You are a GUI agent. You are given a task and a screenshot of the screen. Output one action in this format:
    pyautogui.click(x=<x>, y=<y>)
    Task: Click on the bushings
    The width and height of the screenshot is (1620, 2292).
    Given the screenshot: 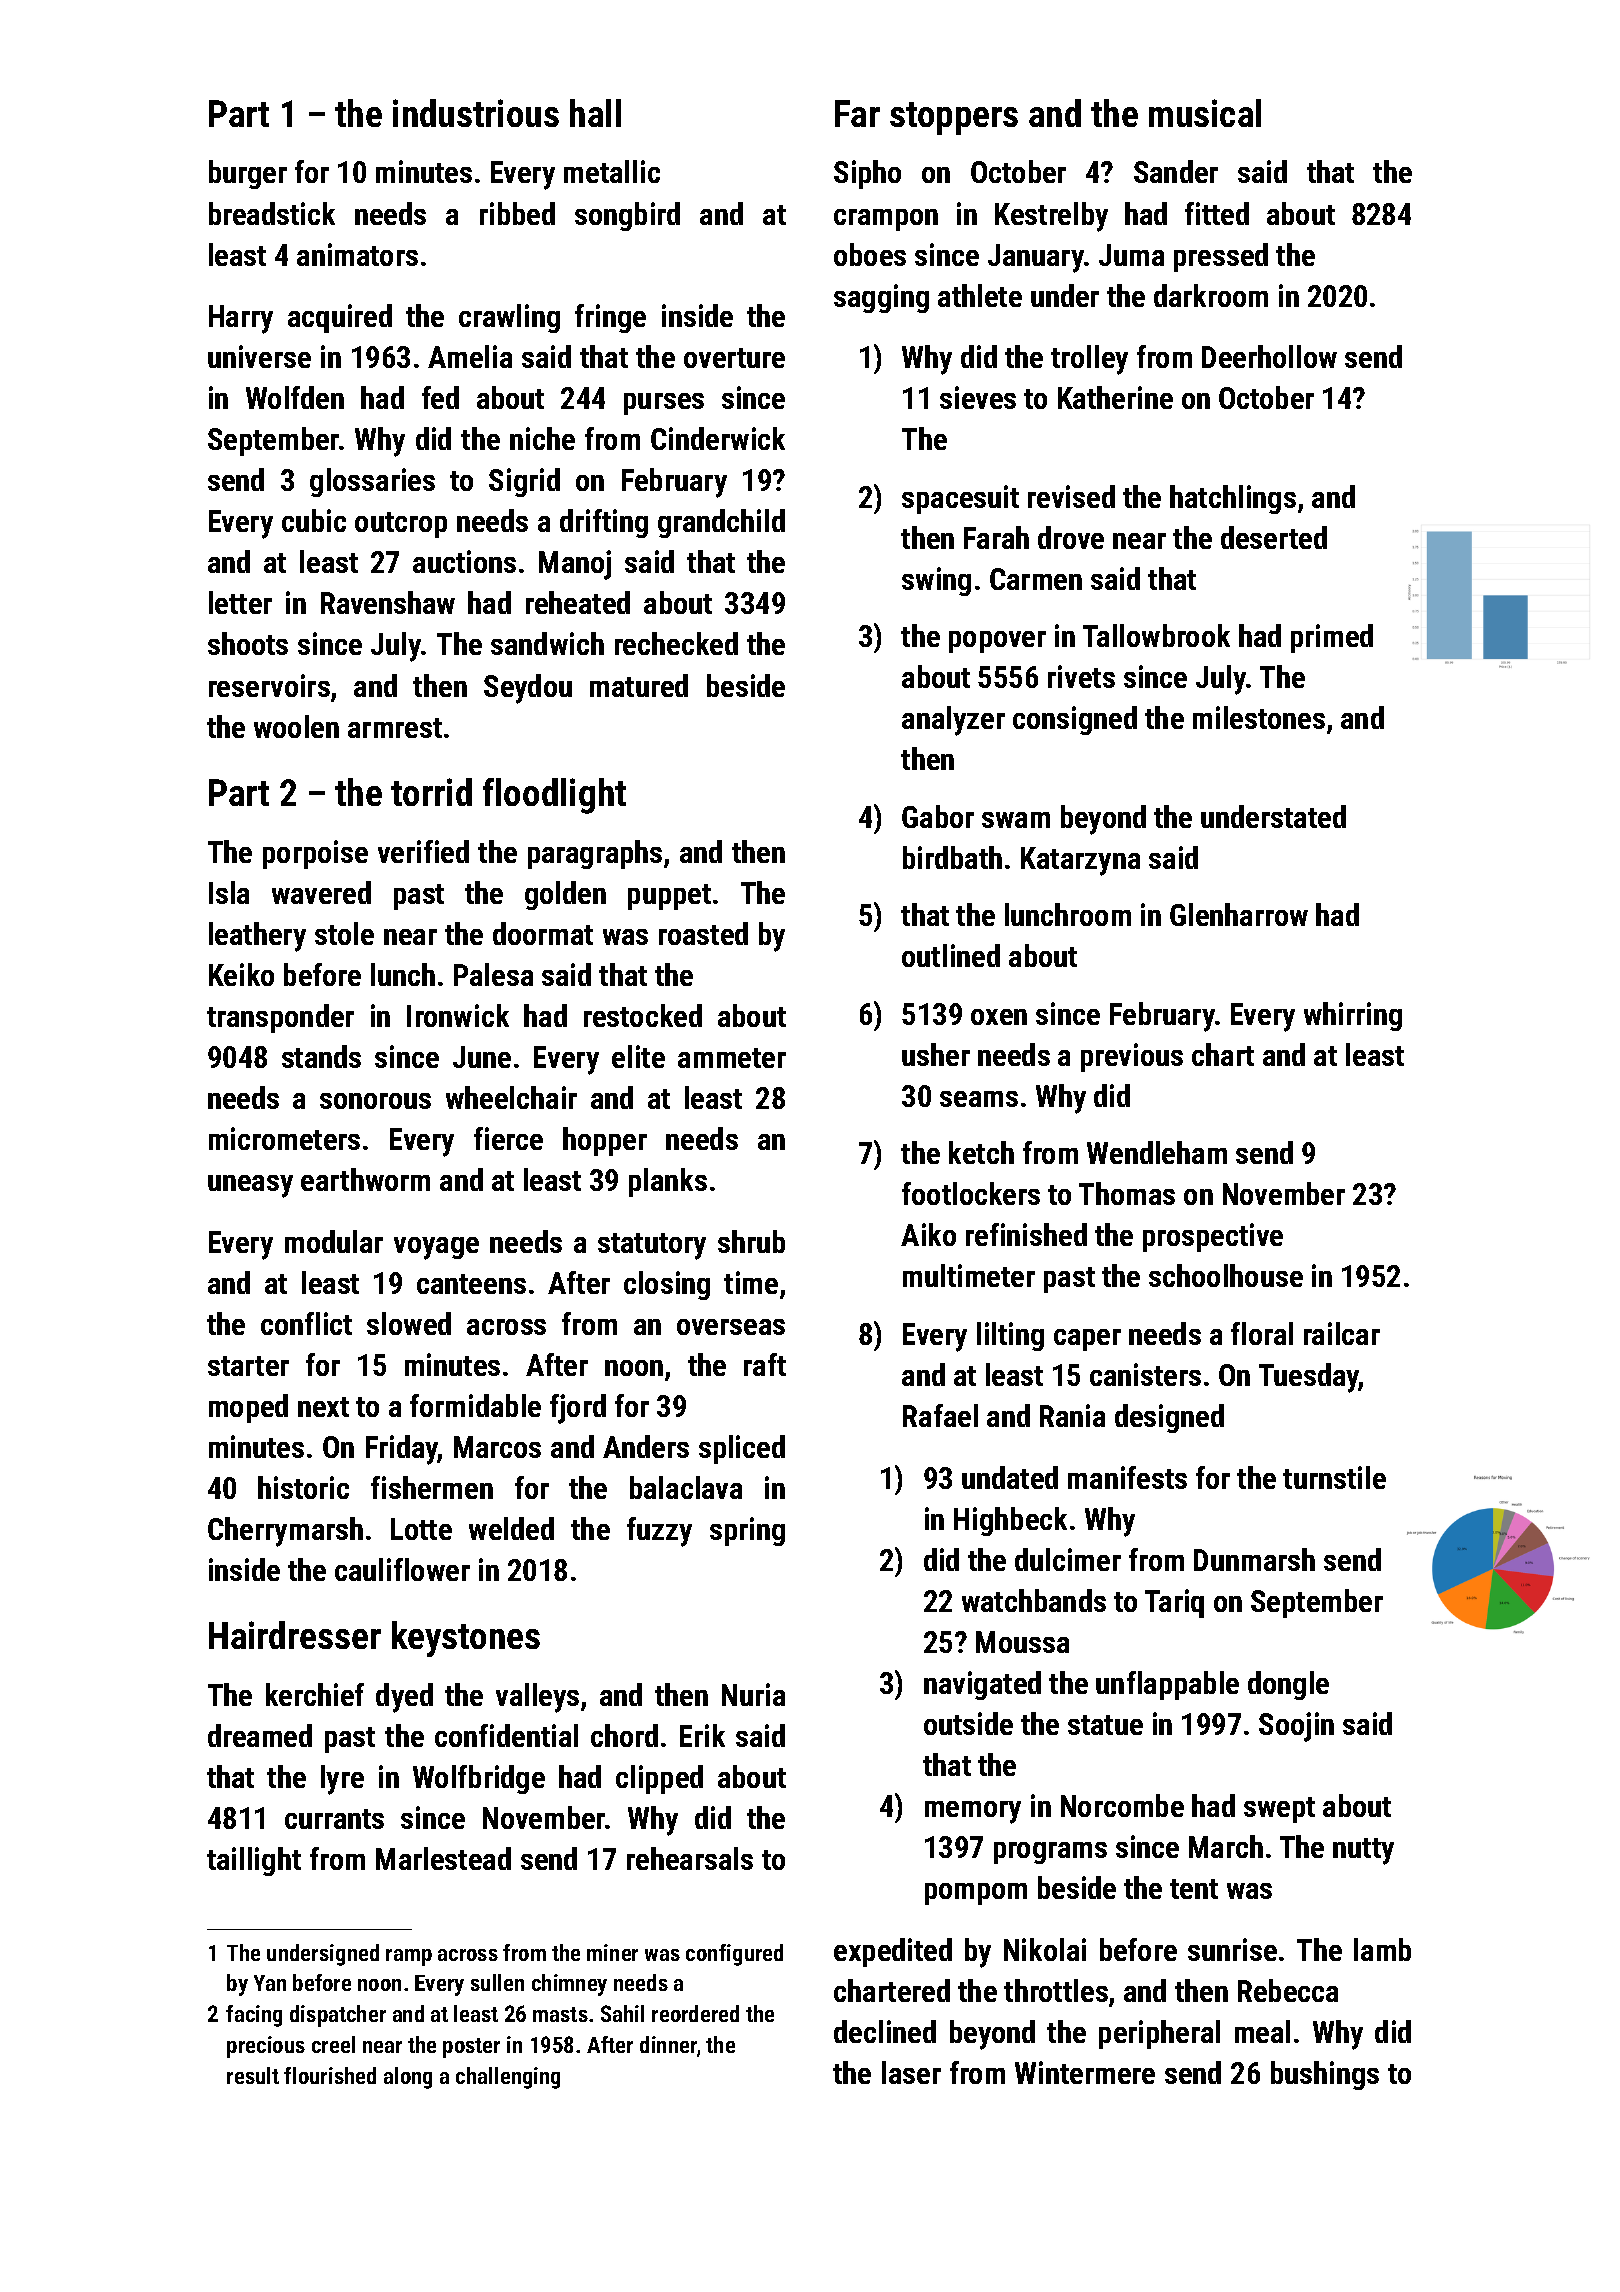 What is the action you would take?
    pyautogui.click(x=1325, y=2075)
